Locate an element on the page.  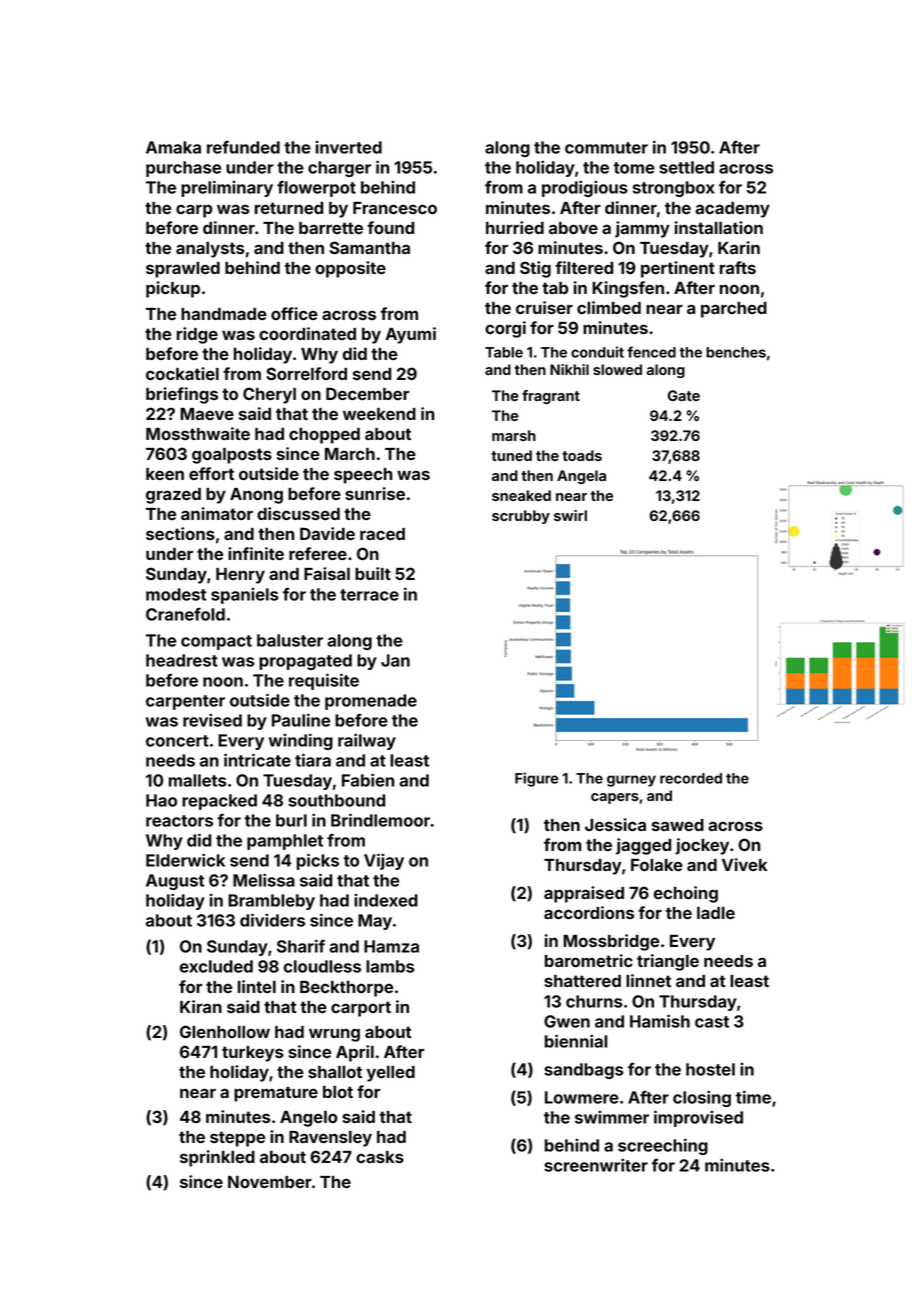
sections is located at coordinates (180, 533).
